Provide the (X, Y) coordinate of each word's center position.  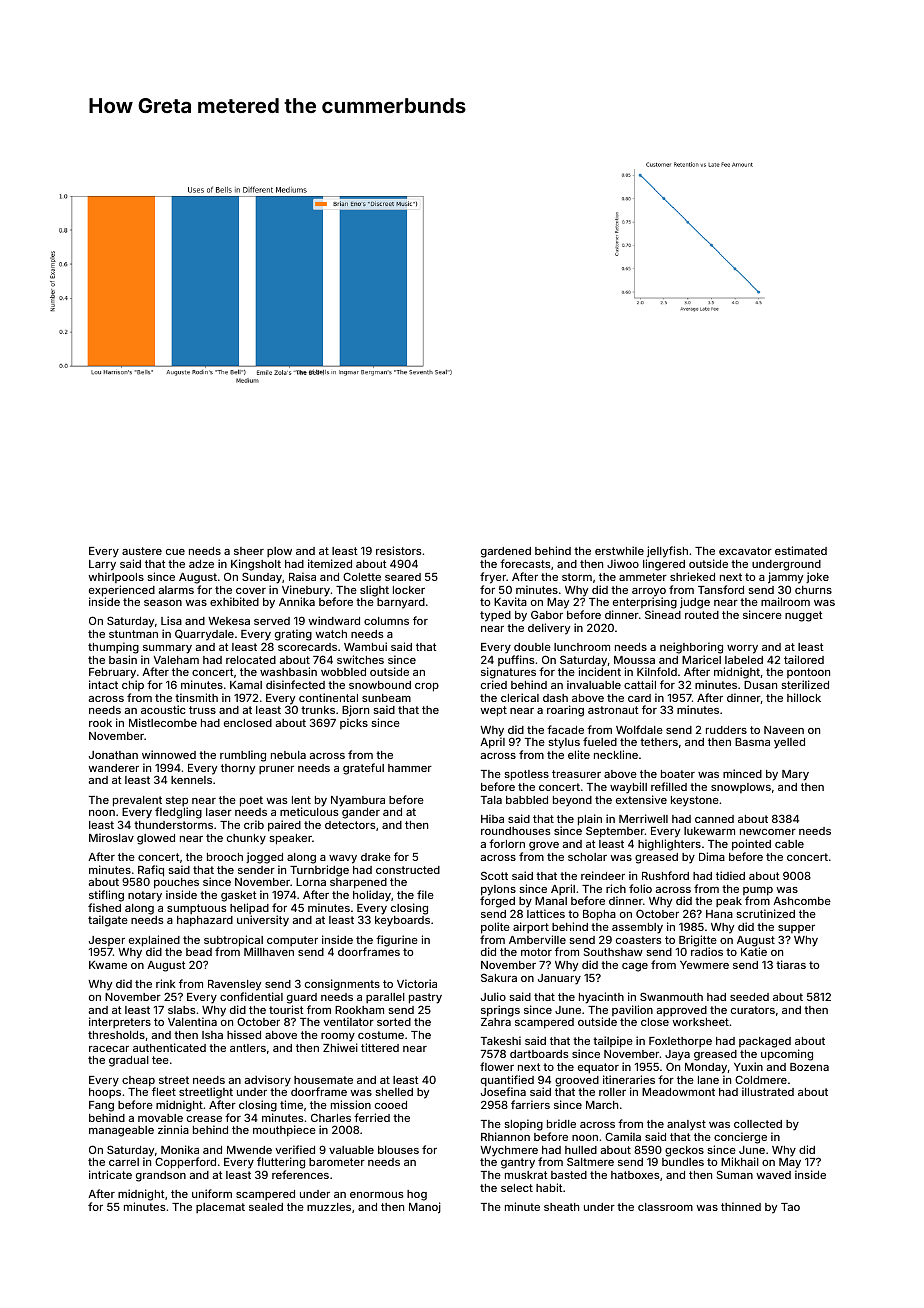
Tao (790, 1207)
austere (142, 551)
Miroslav (111, 837)
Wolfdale (639, 729)
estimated (801, 550)
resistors (398, 550)
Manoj (425, 1208)
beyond (572, 801)
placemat (220, 1208)
